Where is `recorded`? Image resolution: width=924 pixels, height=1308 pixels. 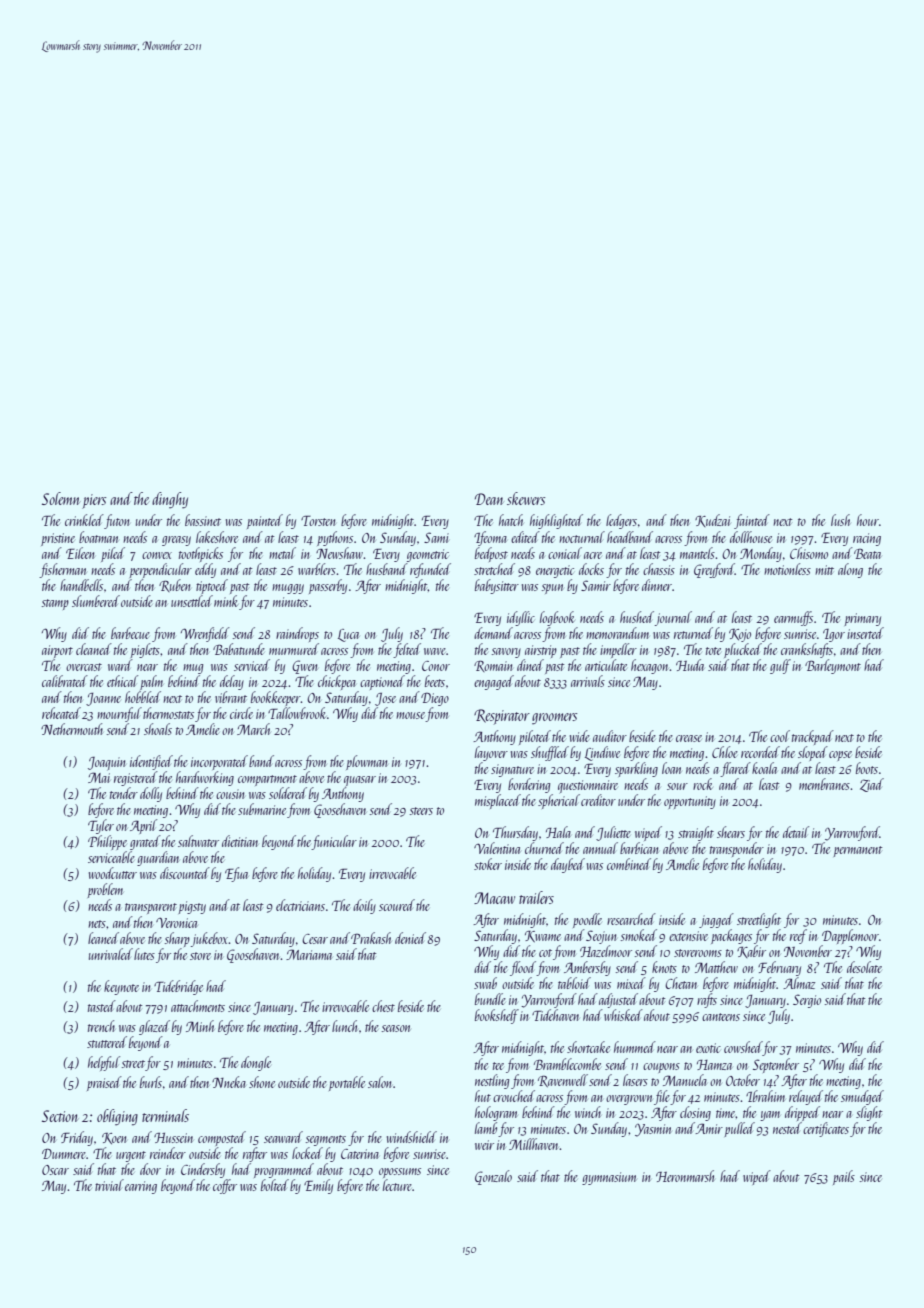
recorded is located at coordinates (760, 752).
